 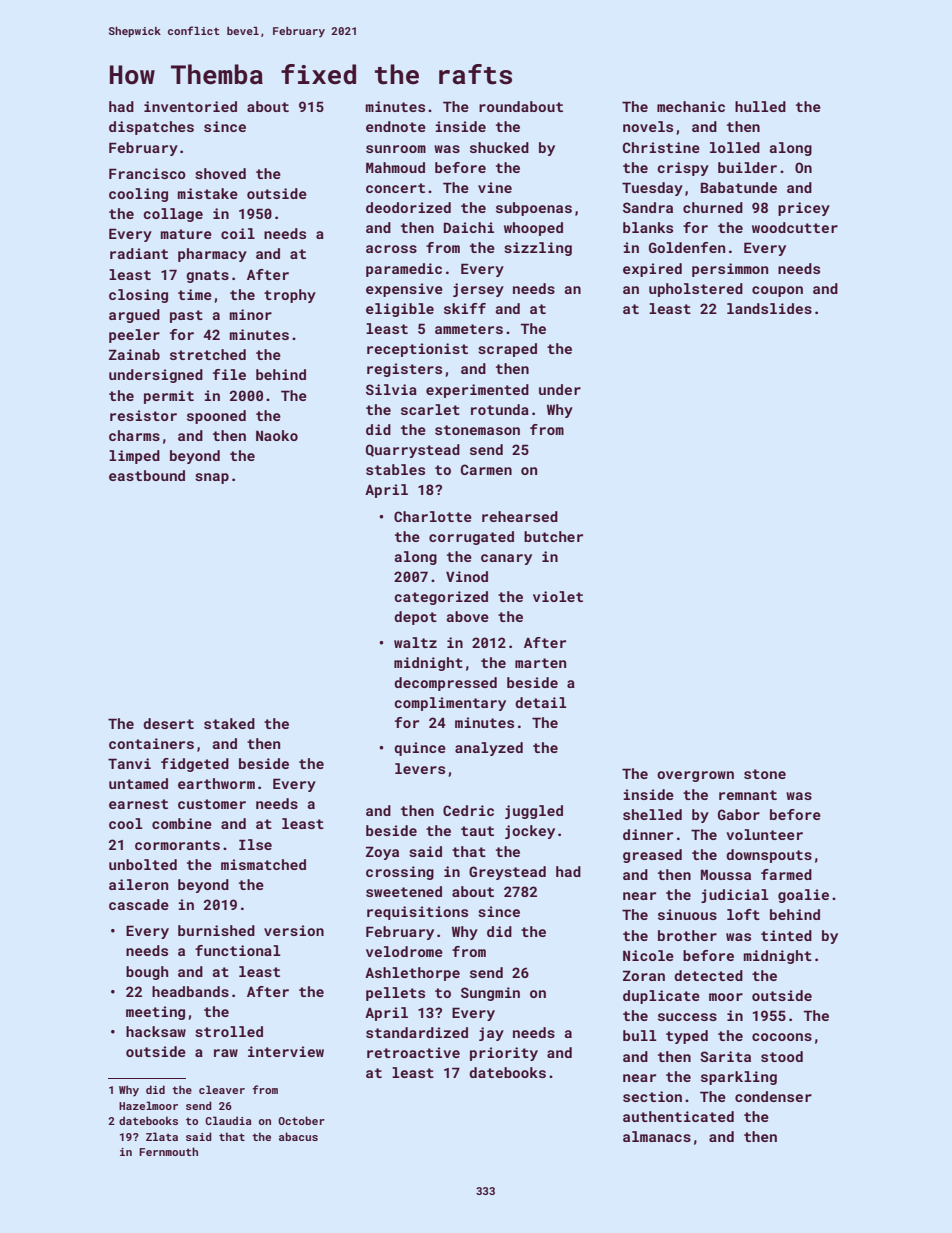 What do you see at coordinates (499, 147) in the page?
I see `shucked` at bounding box center [499, 147].
